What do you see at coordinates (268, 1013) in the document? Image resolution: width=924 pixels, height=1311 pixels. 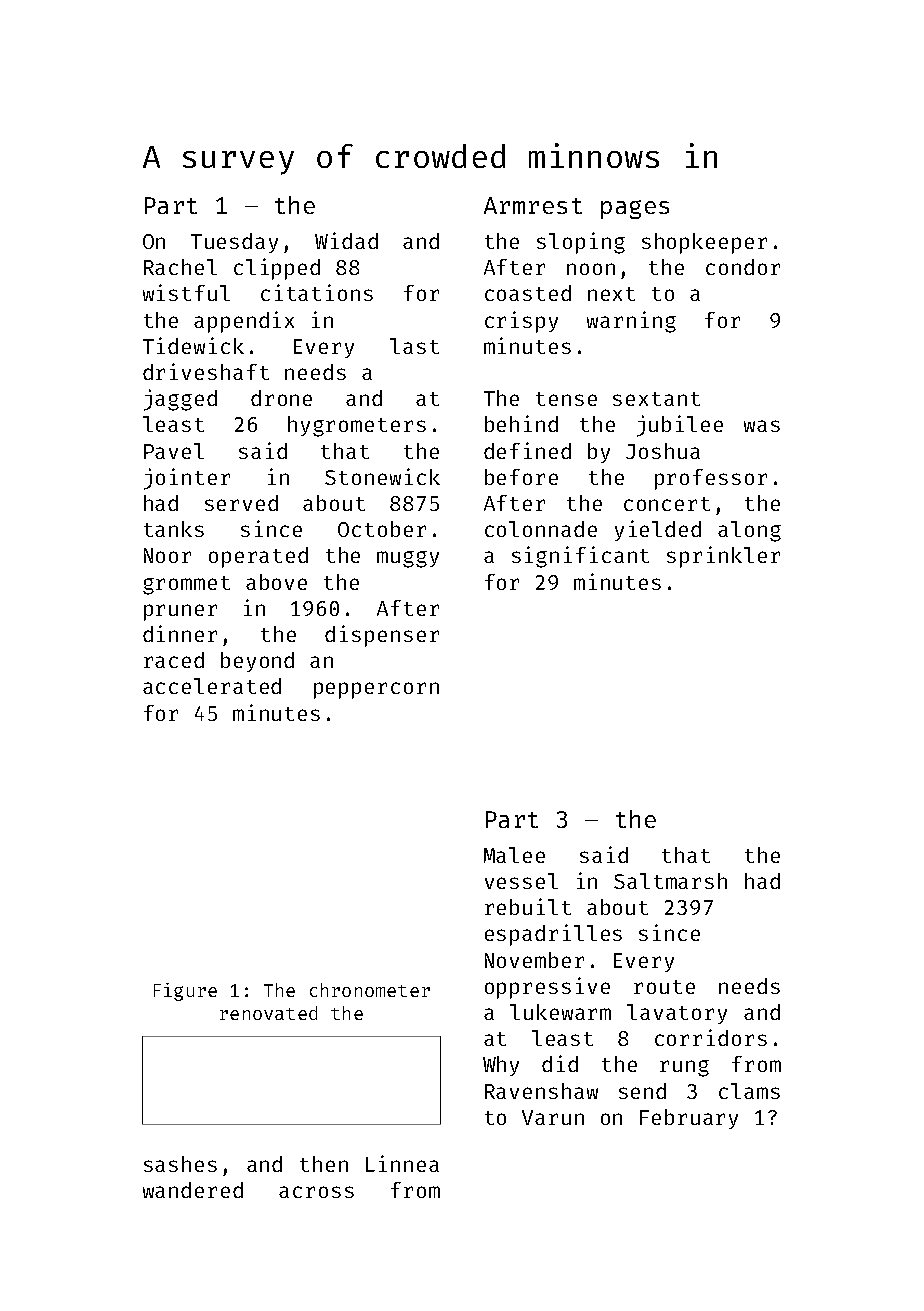 I see `renovated` at bounding box center [268, 1013].
